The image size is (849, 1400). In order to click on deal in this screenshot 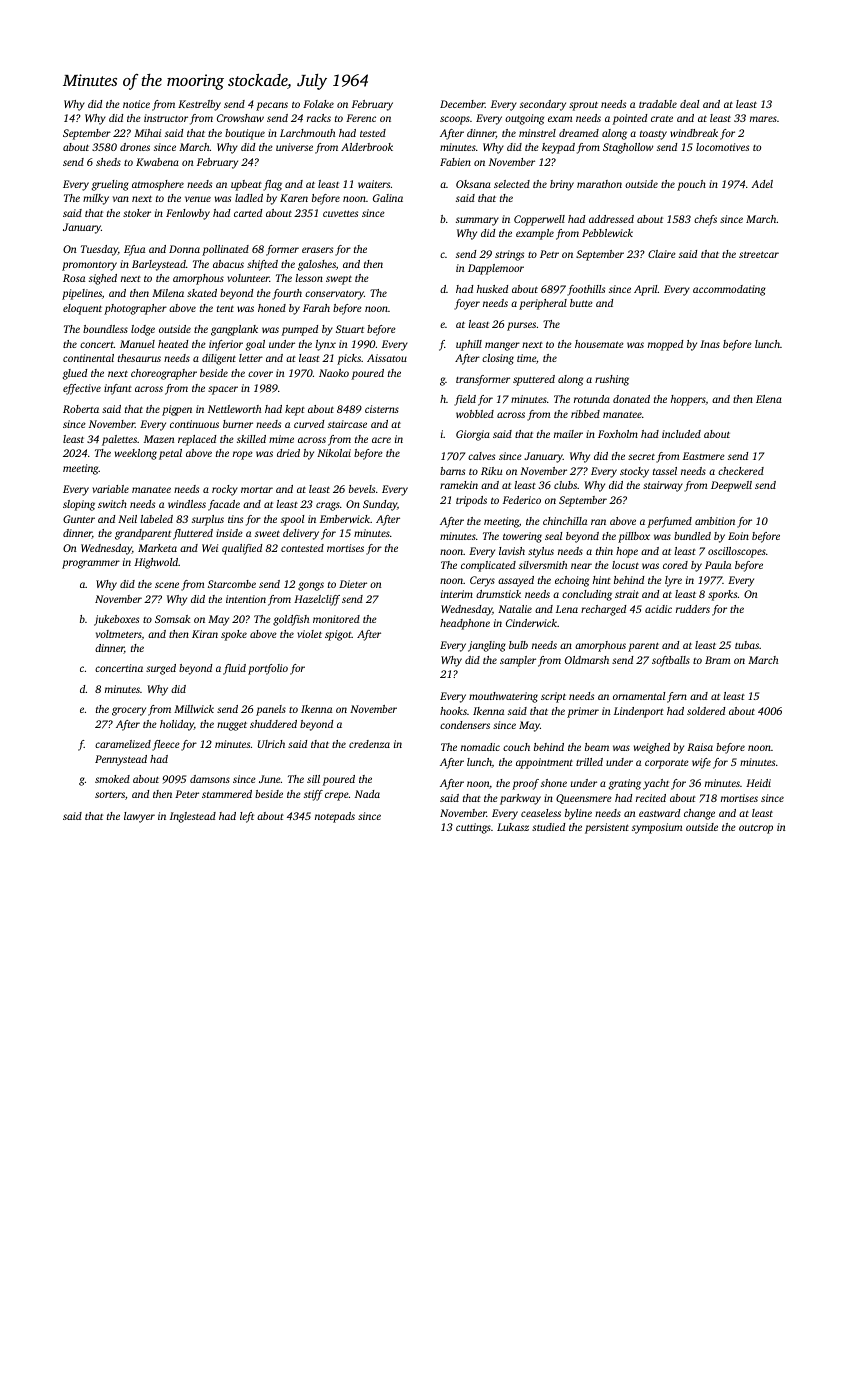, I will do `click(689, 104)`.
